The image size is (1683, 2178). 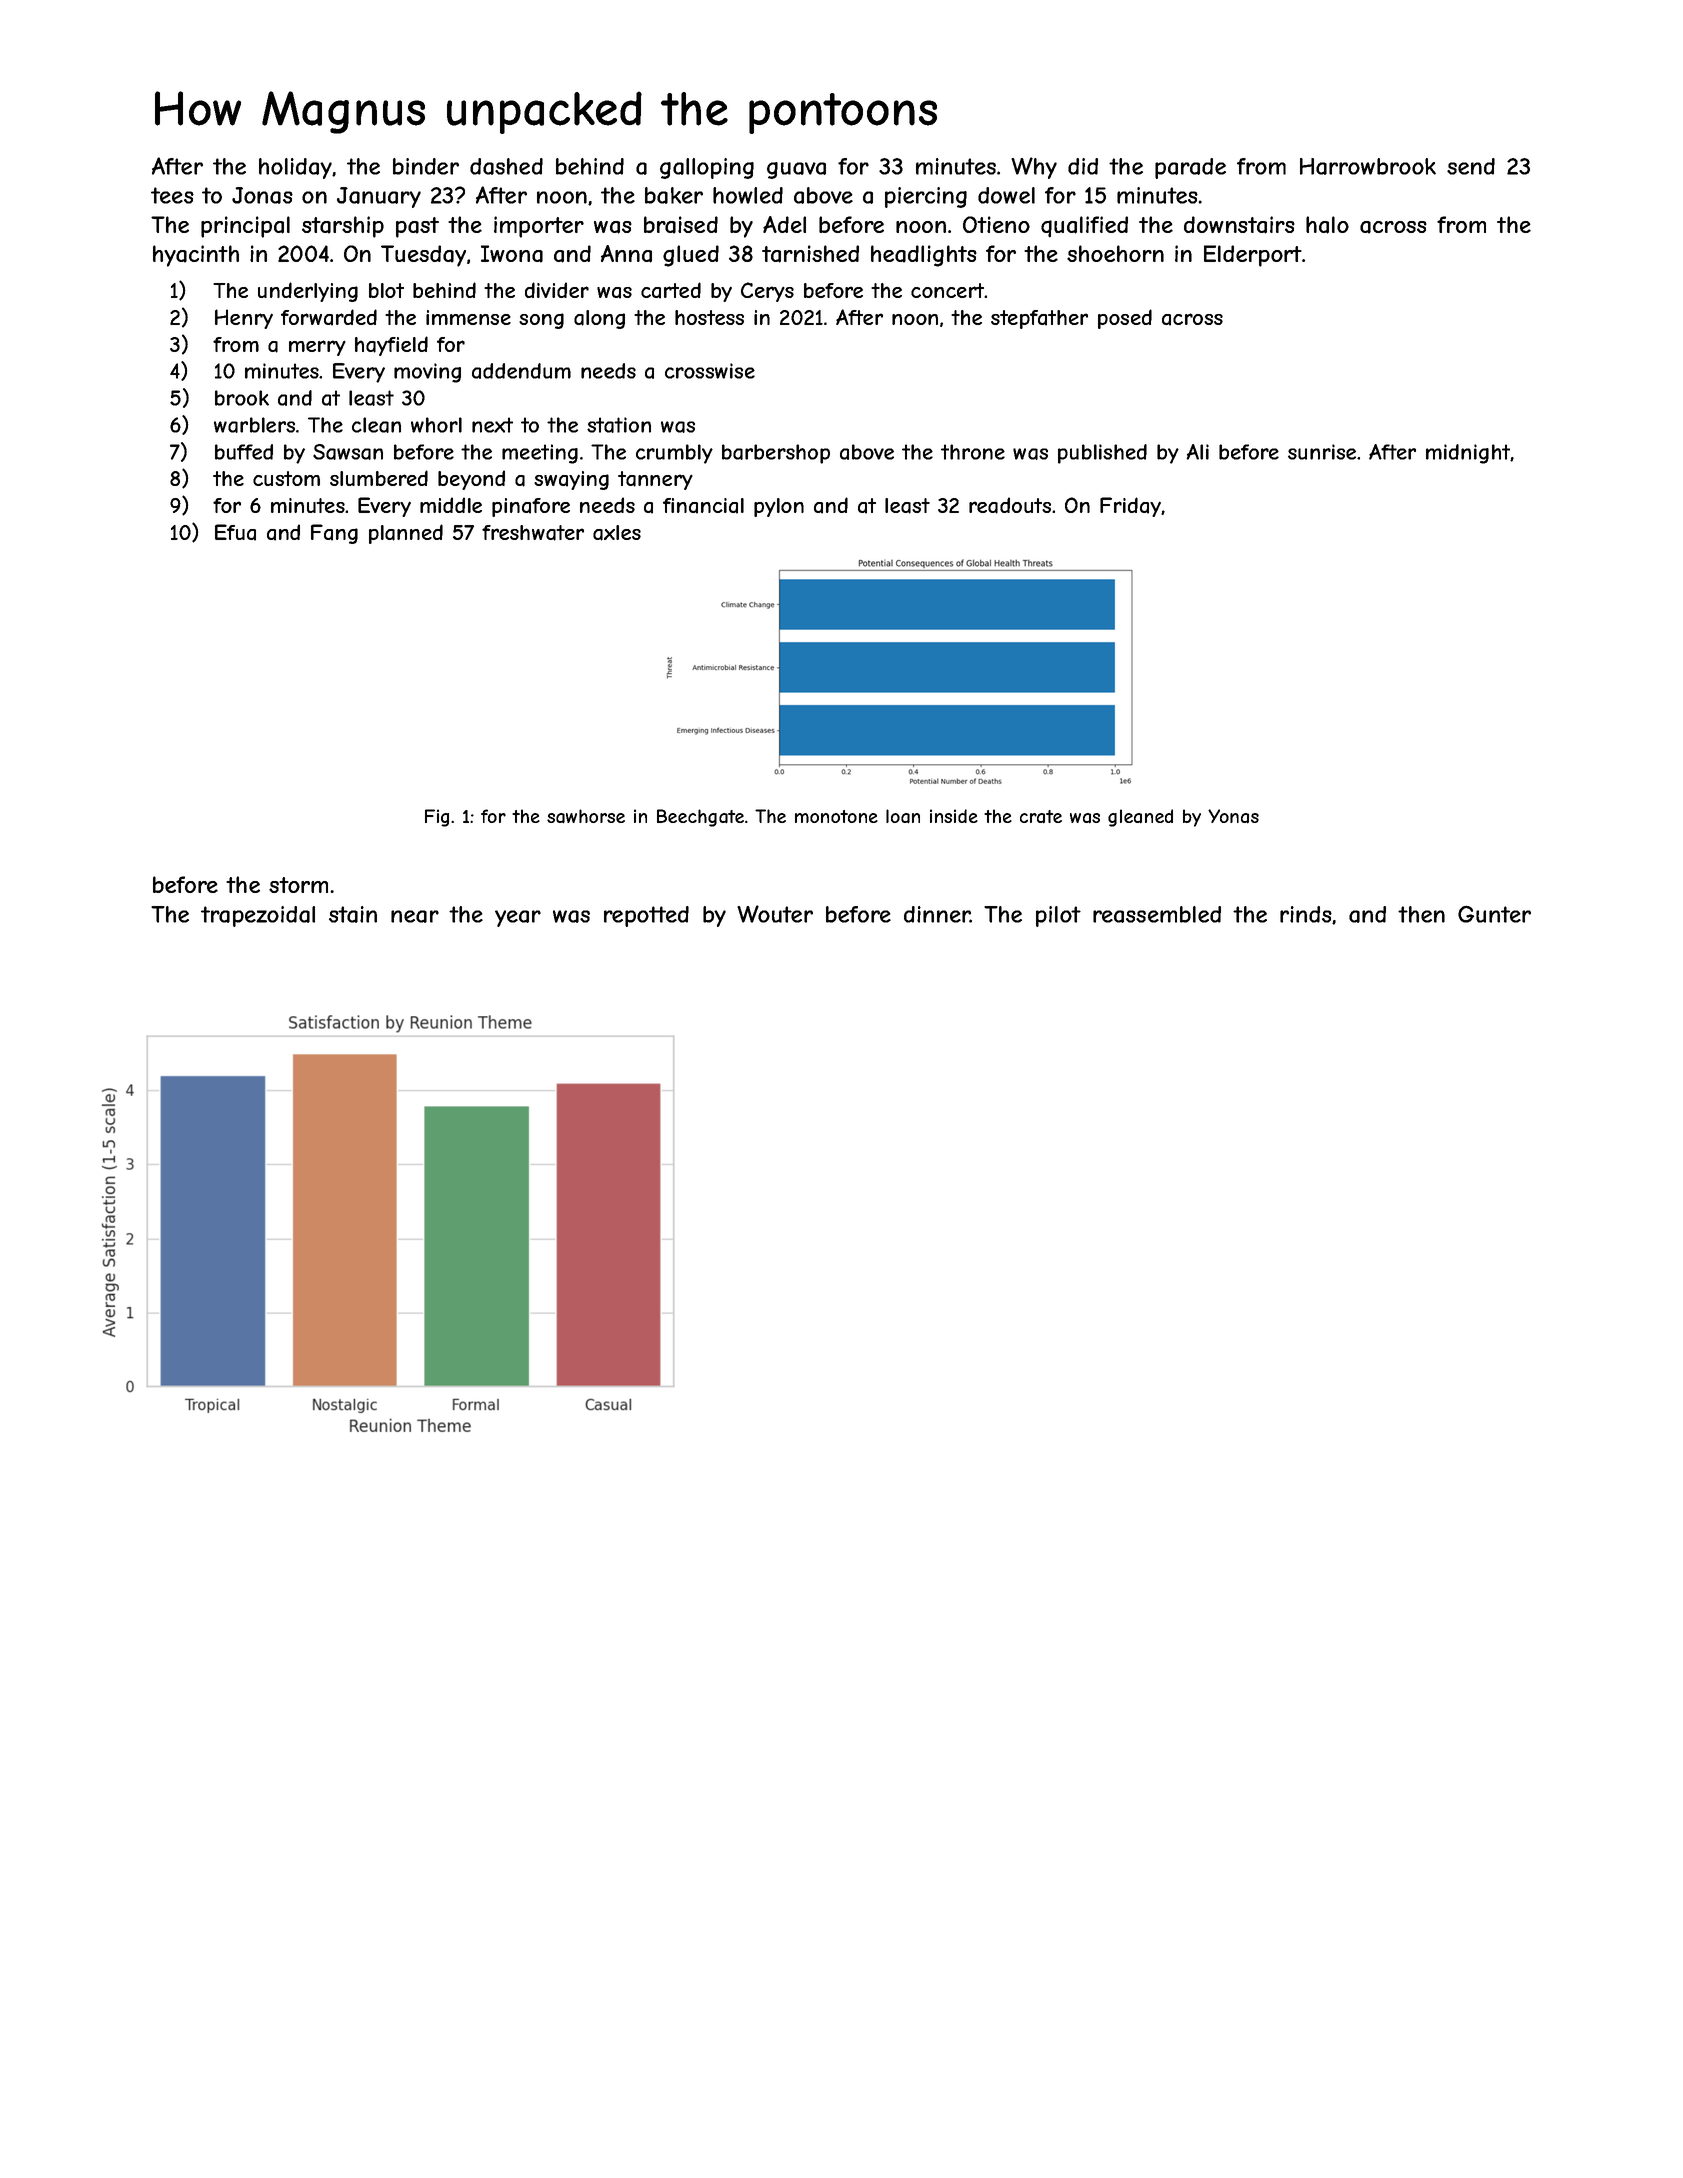 I want to click on parade, so click(x=1190, y=168).
